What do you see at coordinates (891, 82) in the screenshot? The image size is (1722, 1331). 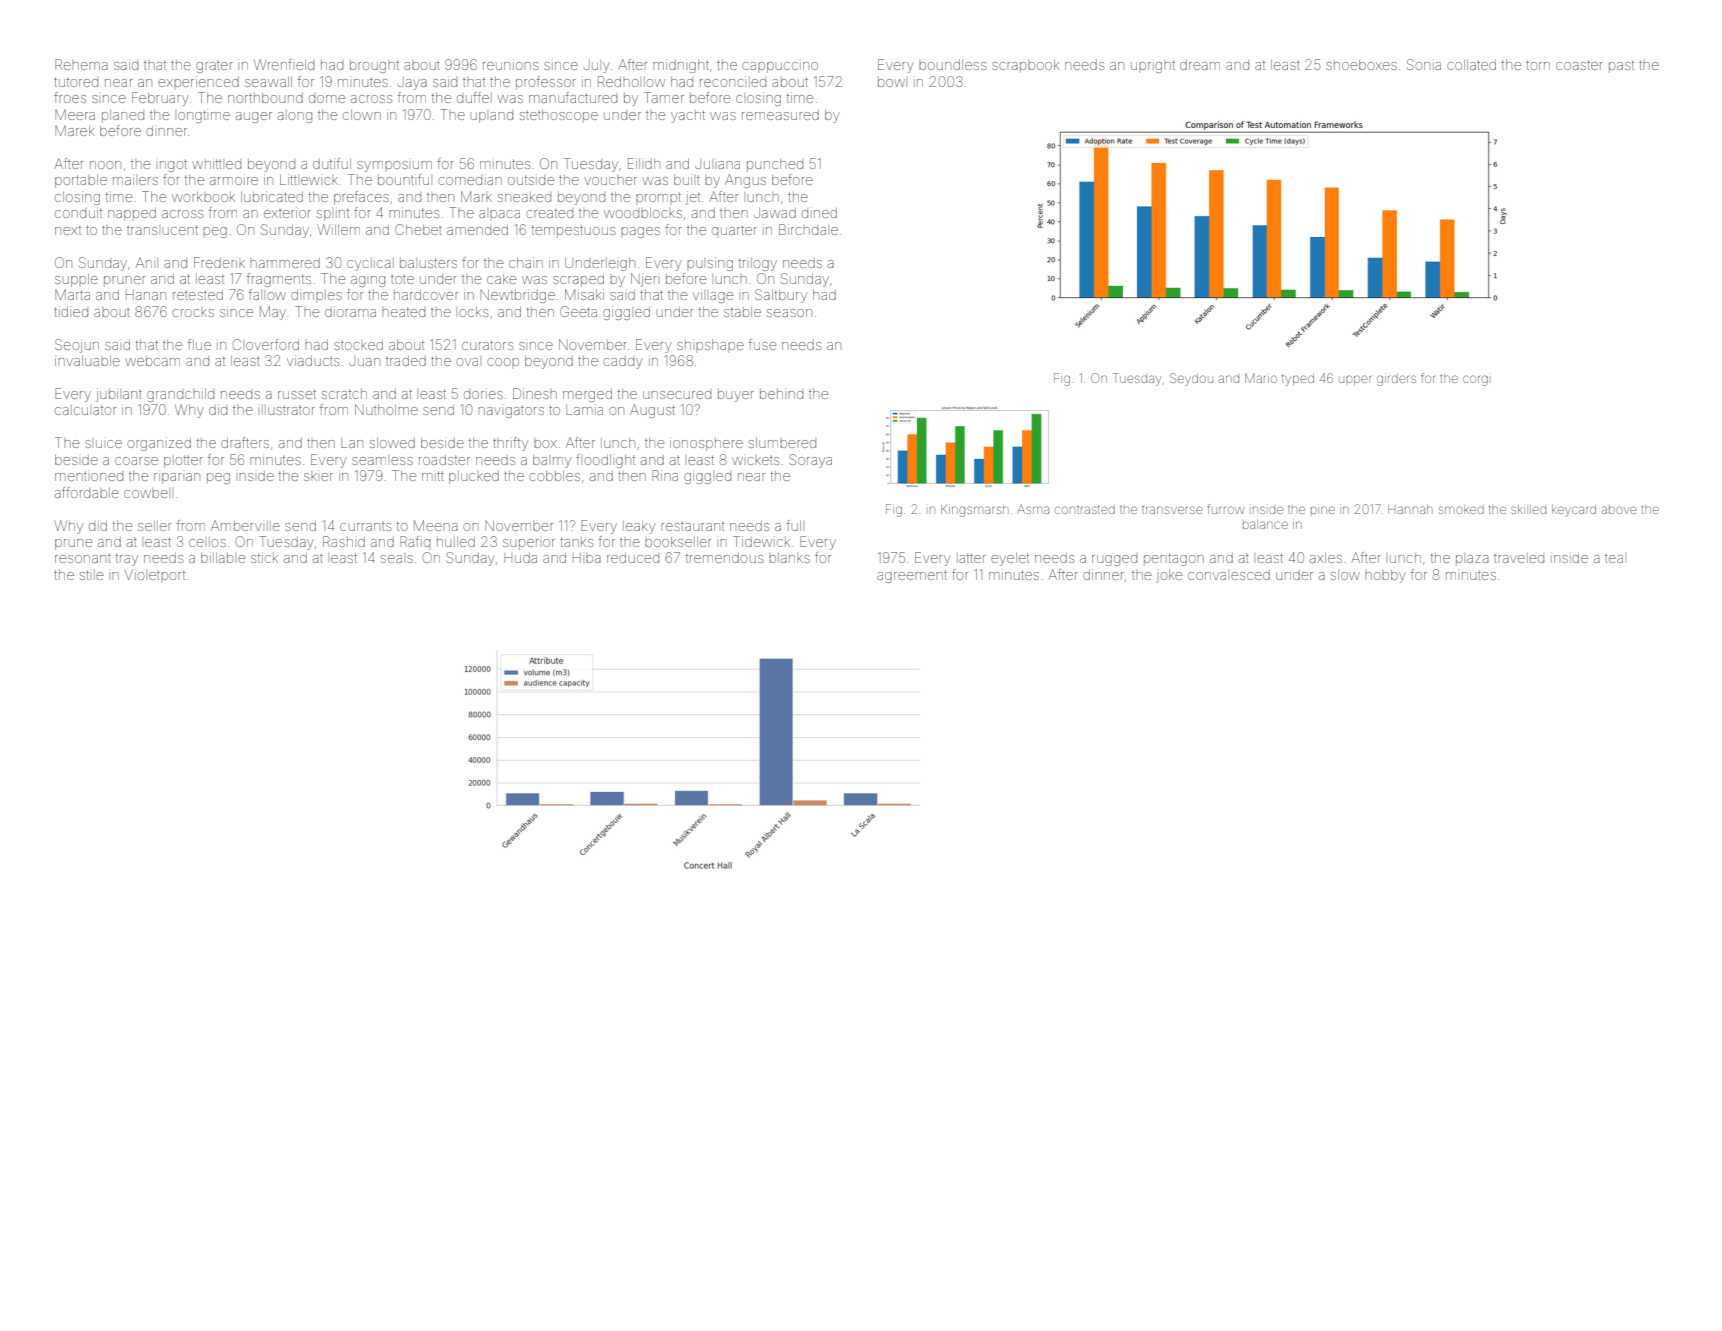 I see `bowl` at bounding box center [891, 82].
